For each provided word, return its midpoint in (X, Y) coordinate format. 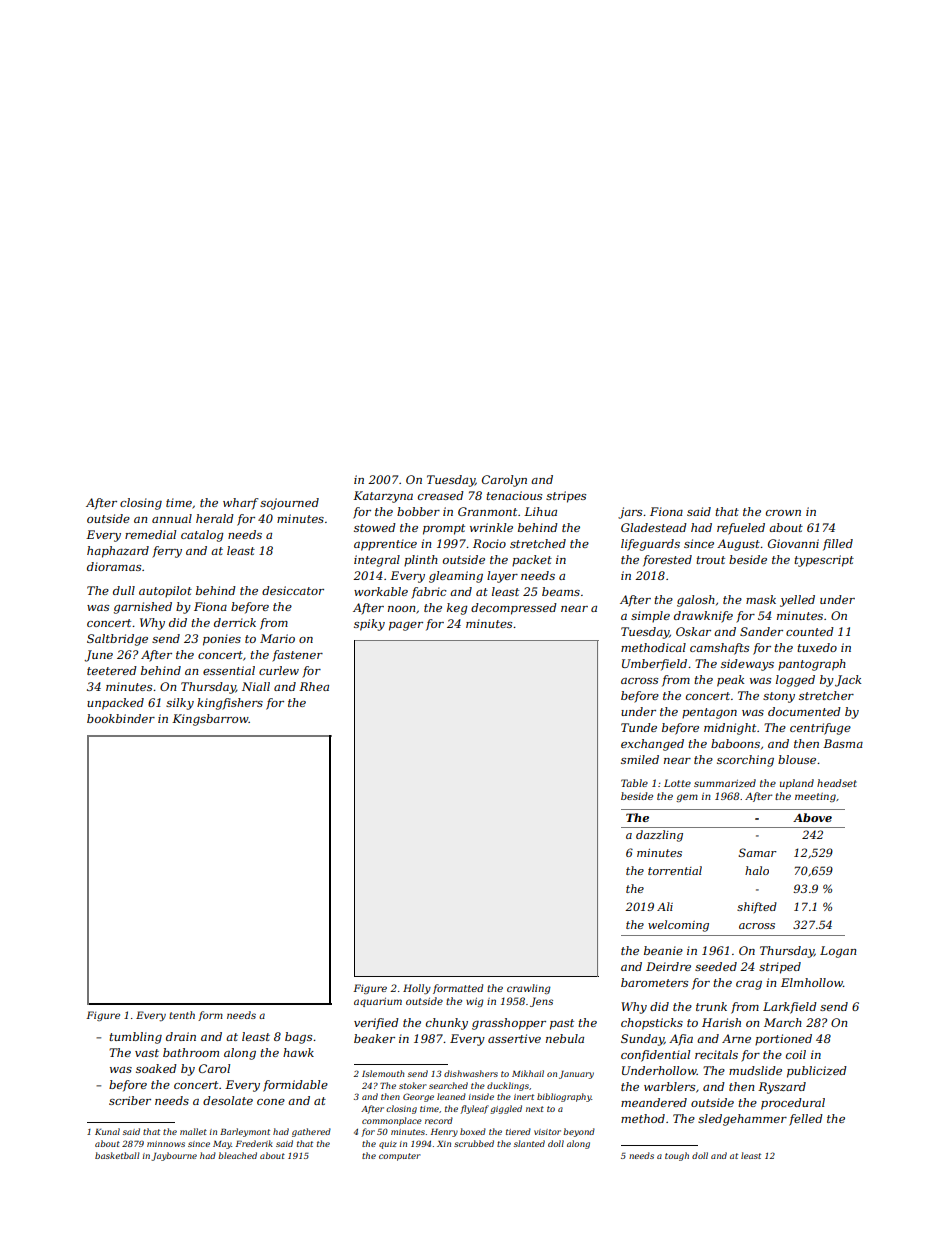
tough (677, 1156)
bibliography (564, 1097)
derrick (235, 622)
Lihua (540, 511)
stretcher (826, 695)
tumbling (135, 1038)
